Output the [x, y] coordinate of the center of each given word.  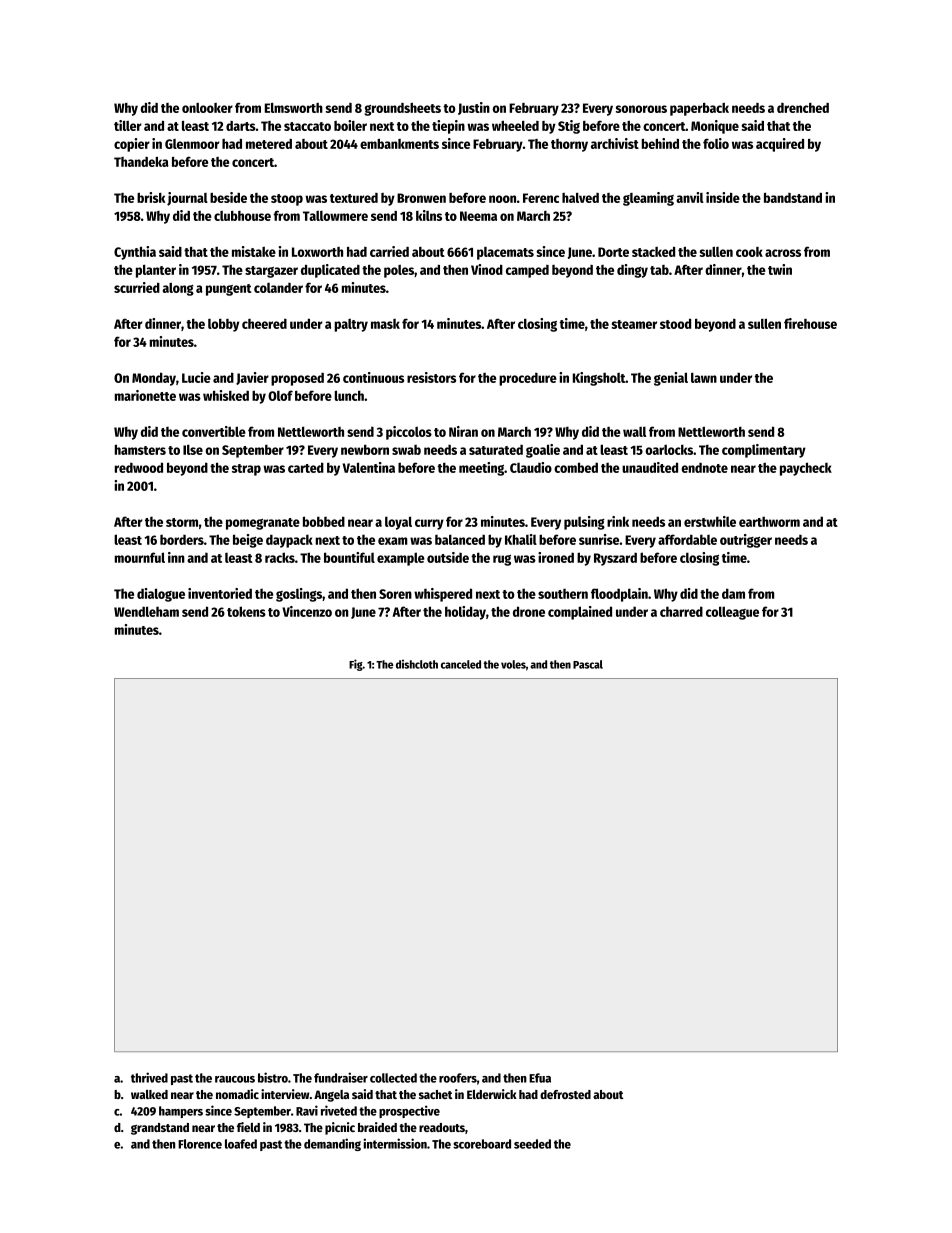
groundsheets [402, 109]
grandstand [160, 1129]
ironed [556, 557]
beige [248, 541]
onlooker [207, 108]
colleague [732, 613]
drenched [803, 108]
